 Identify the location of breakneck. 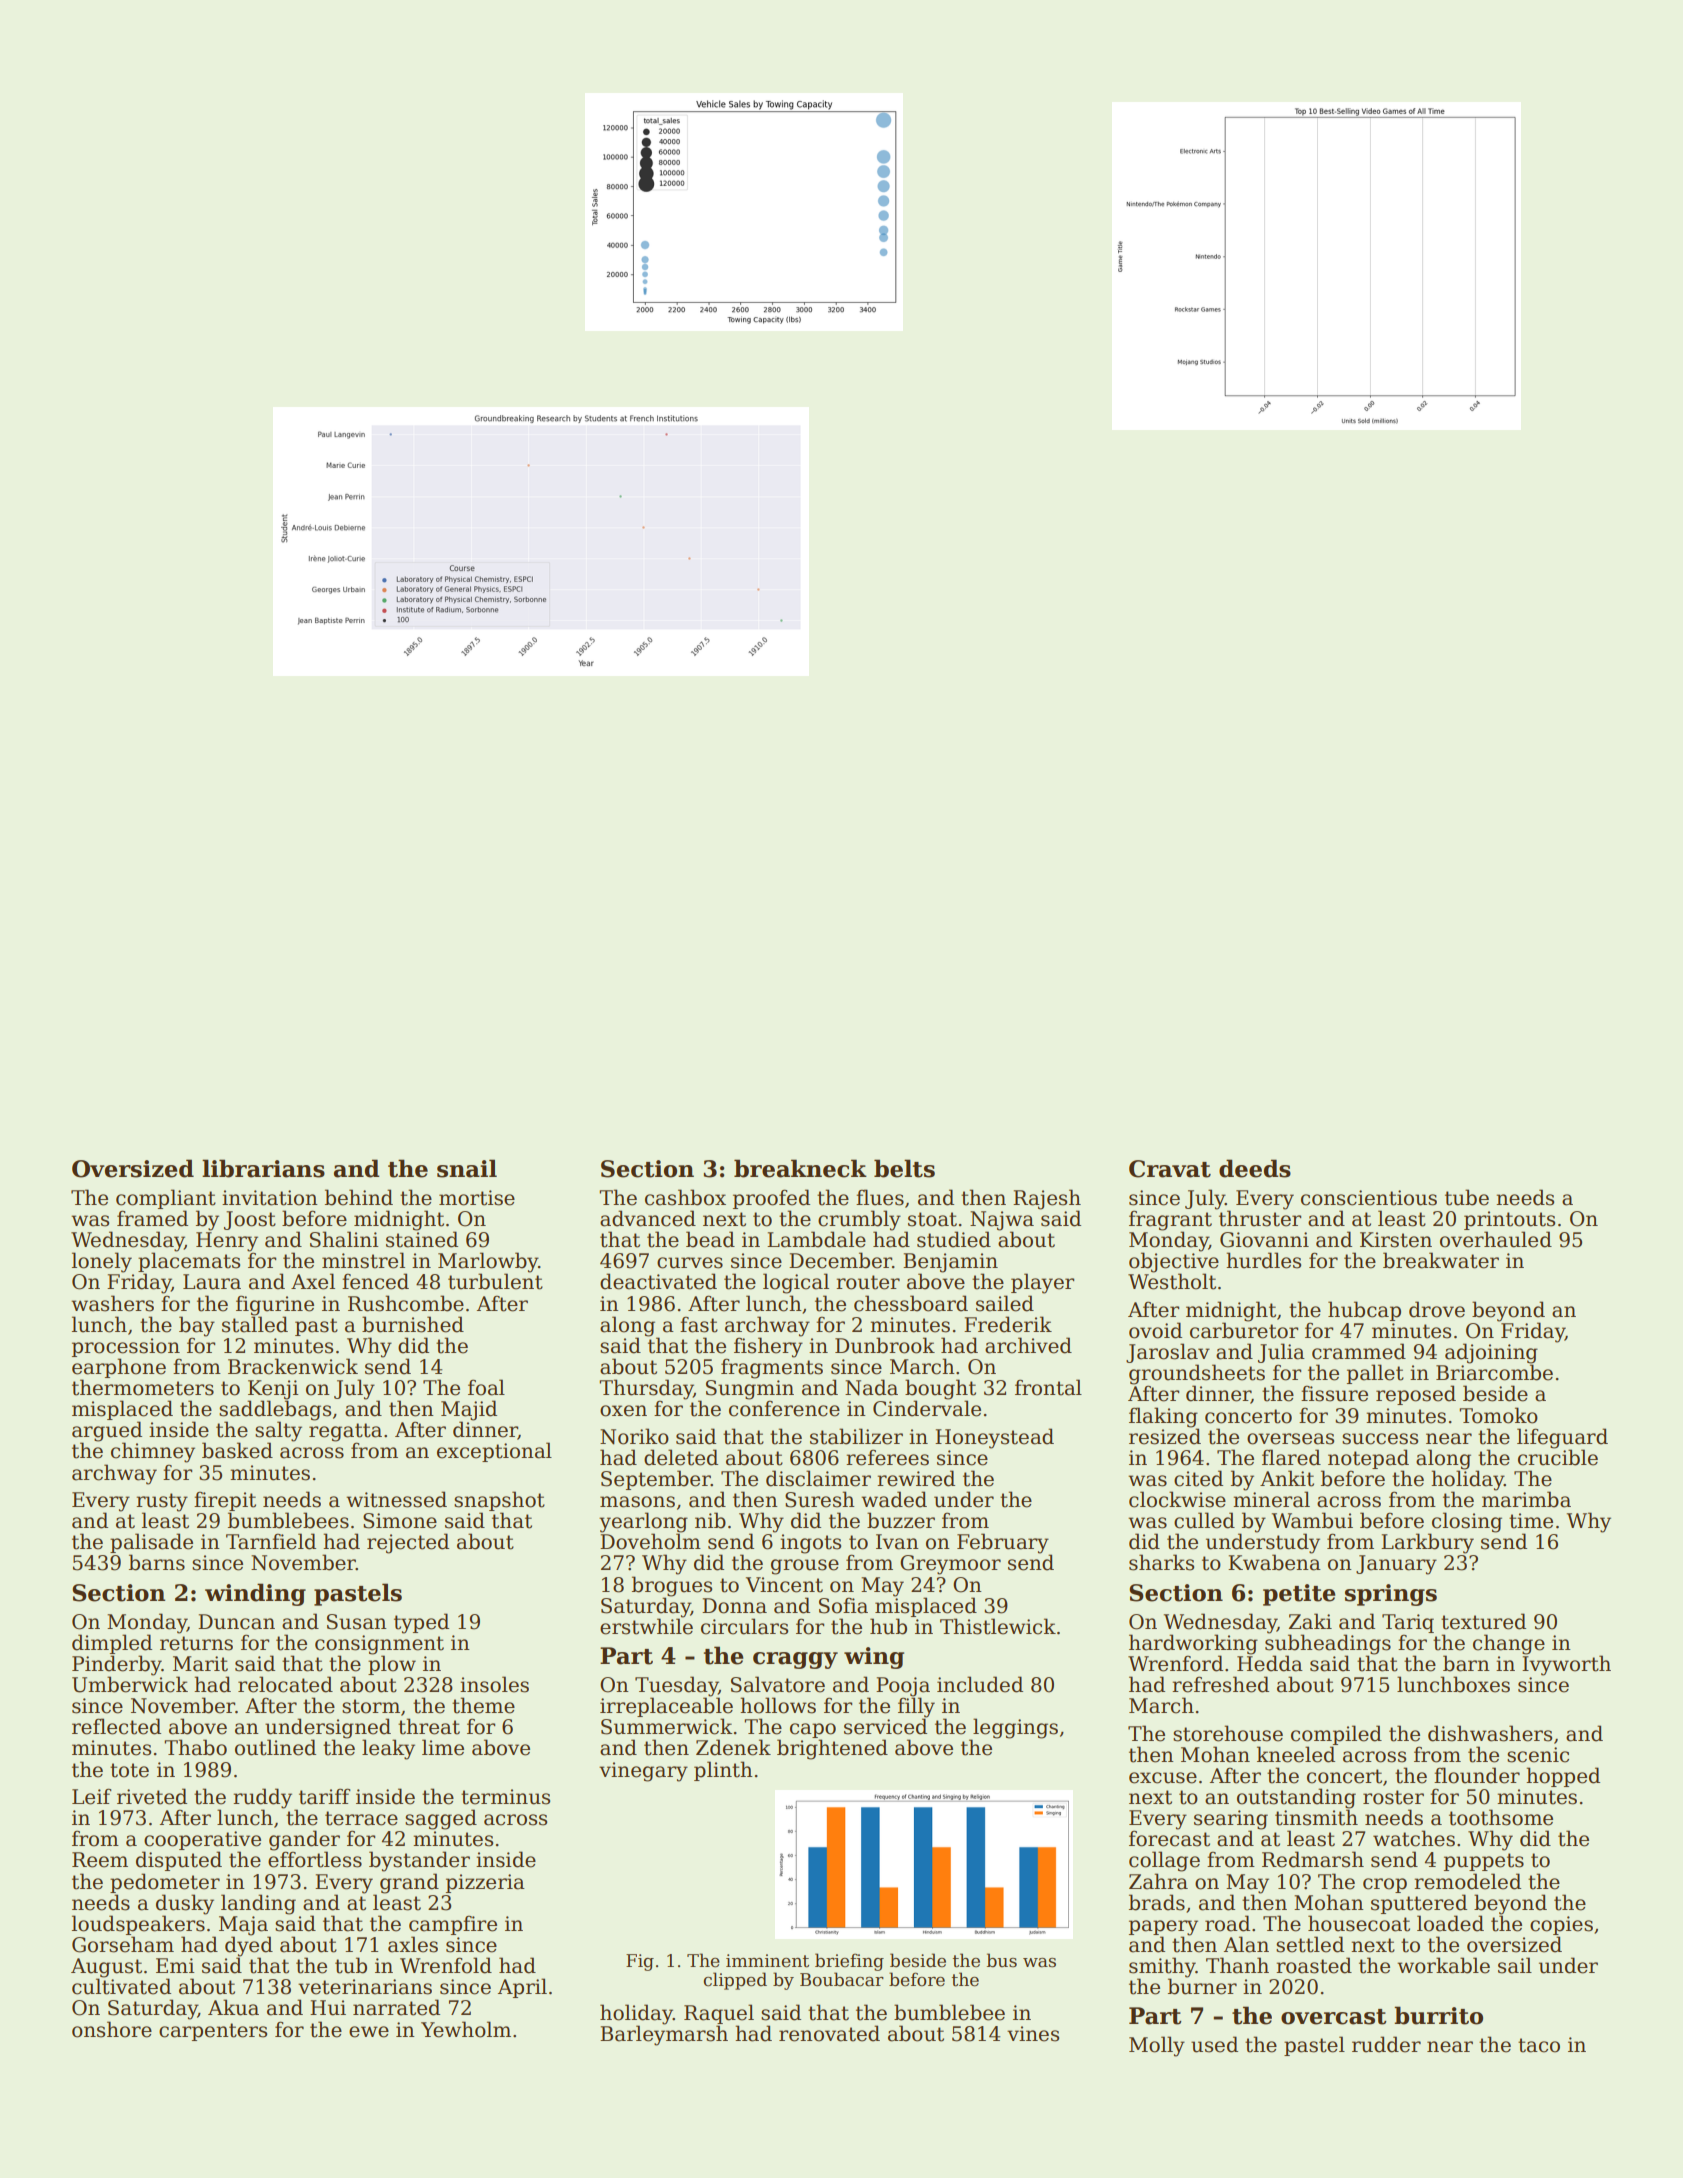
(800, 1168).
